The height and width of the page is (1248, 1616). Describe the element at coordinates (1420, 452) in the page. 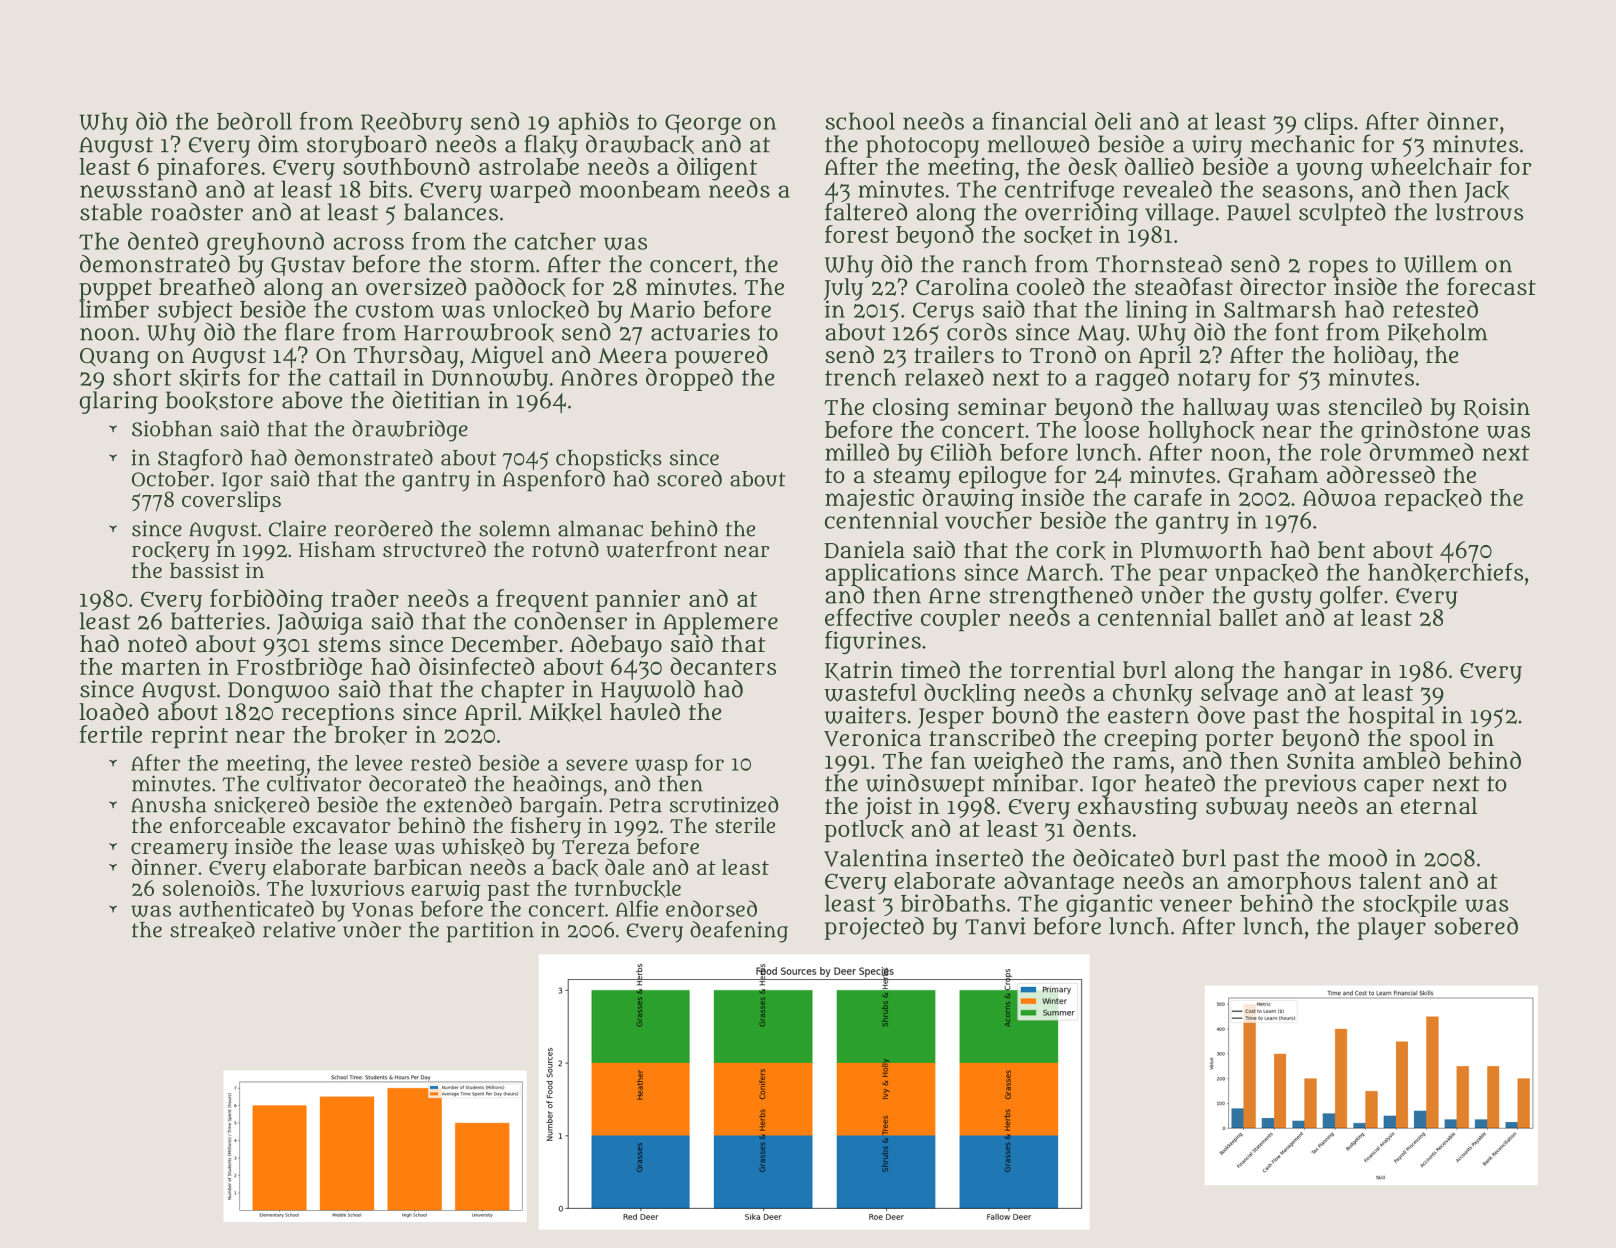

I see `drummed` at that location.
